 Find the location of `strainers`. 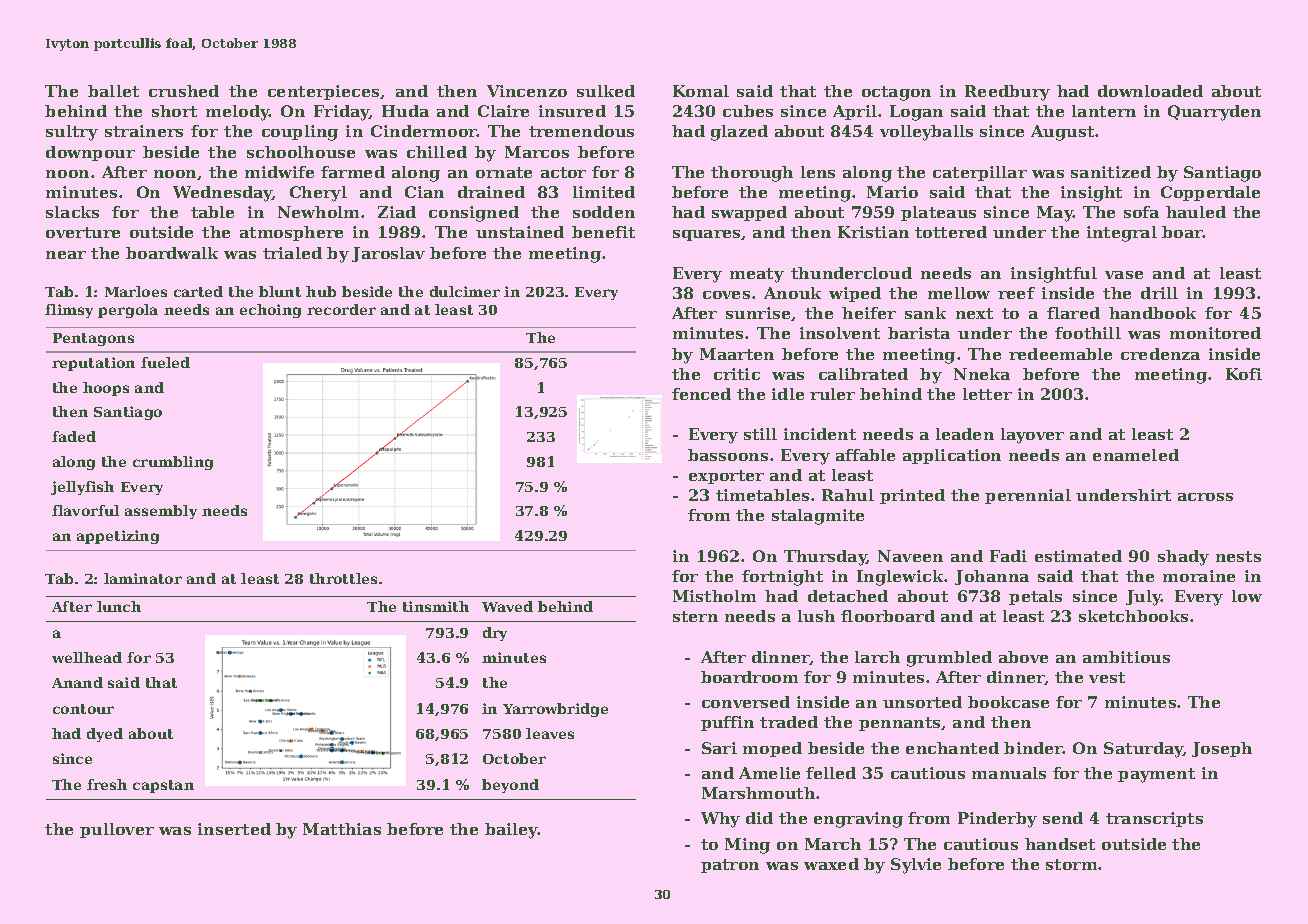

strainers is located at coordinates (144, 131).
